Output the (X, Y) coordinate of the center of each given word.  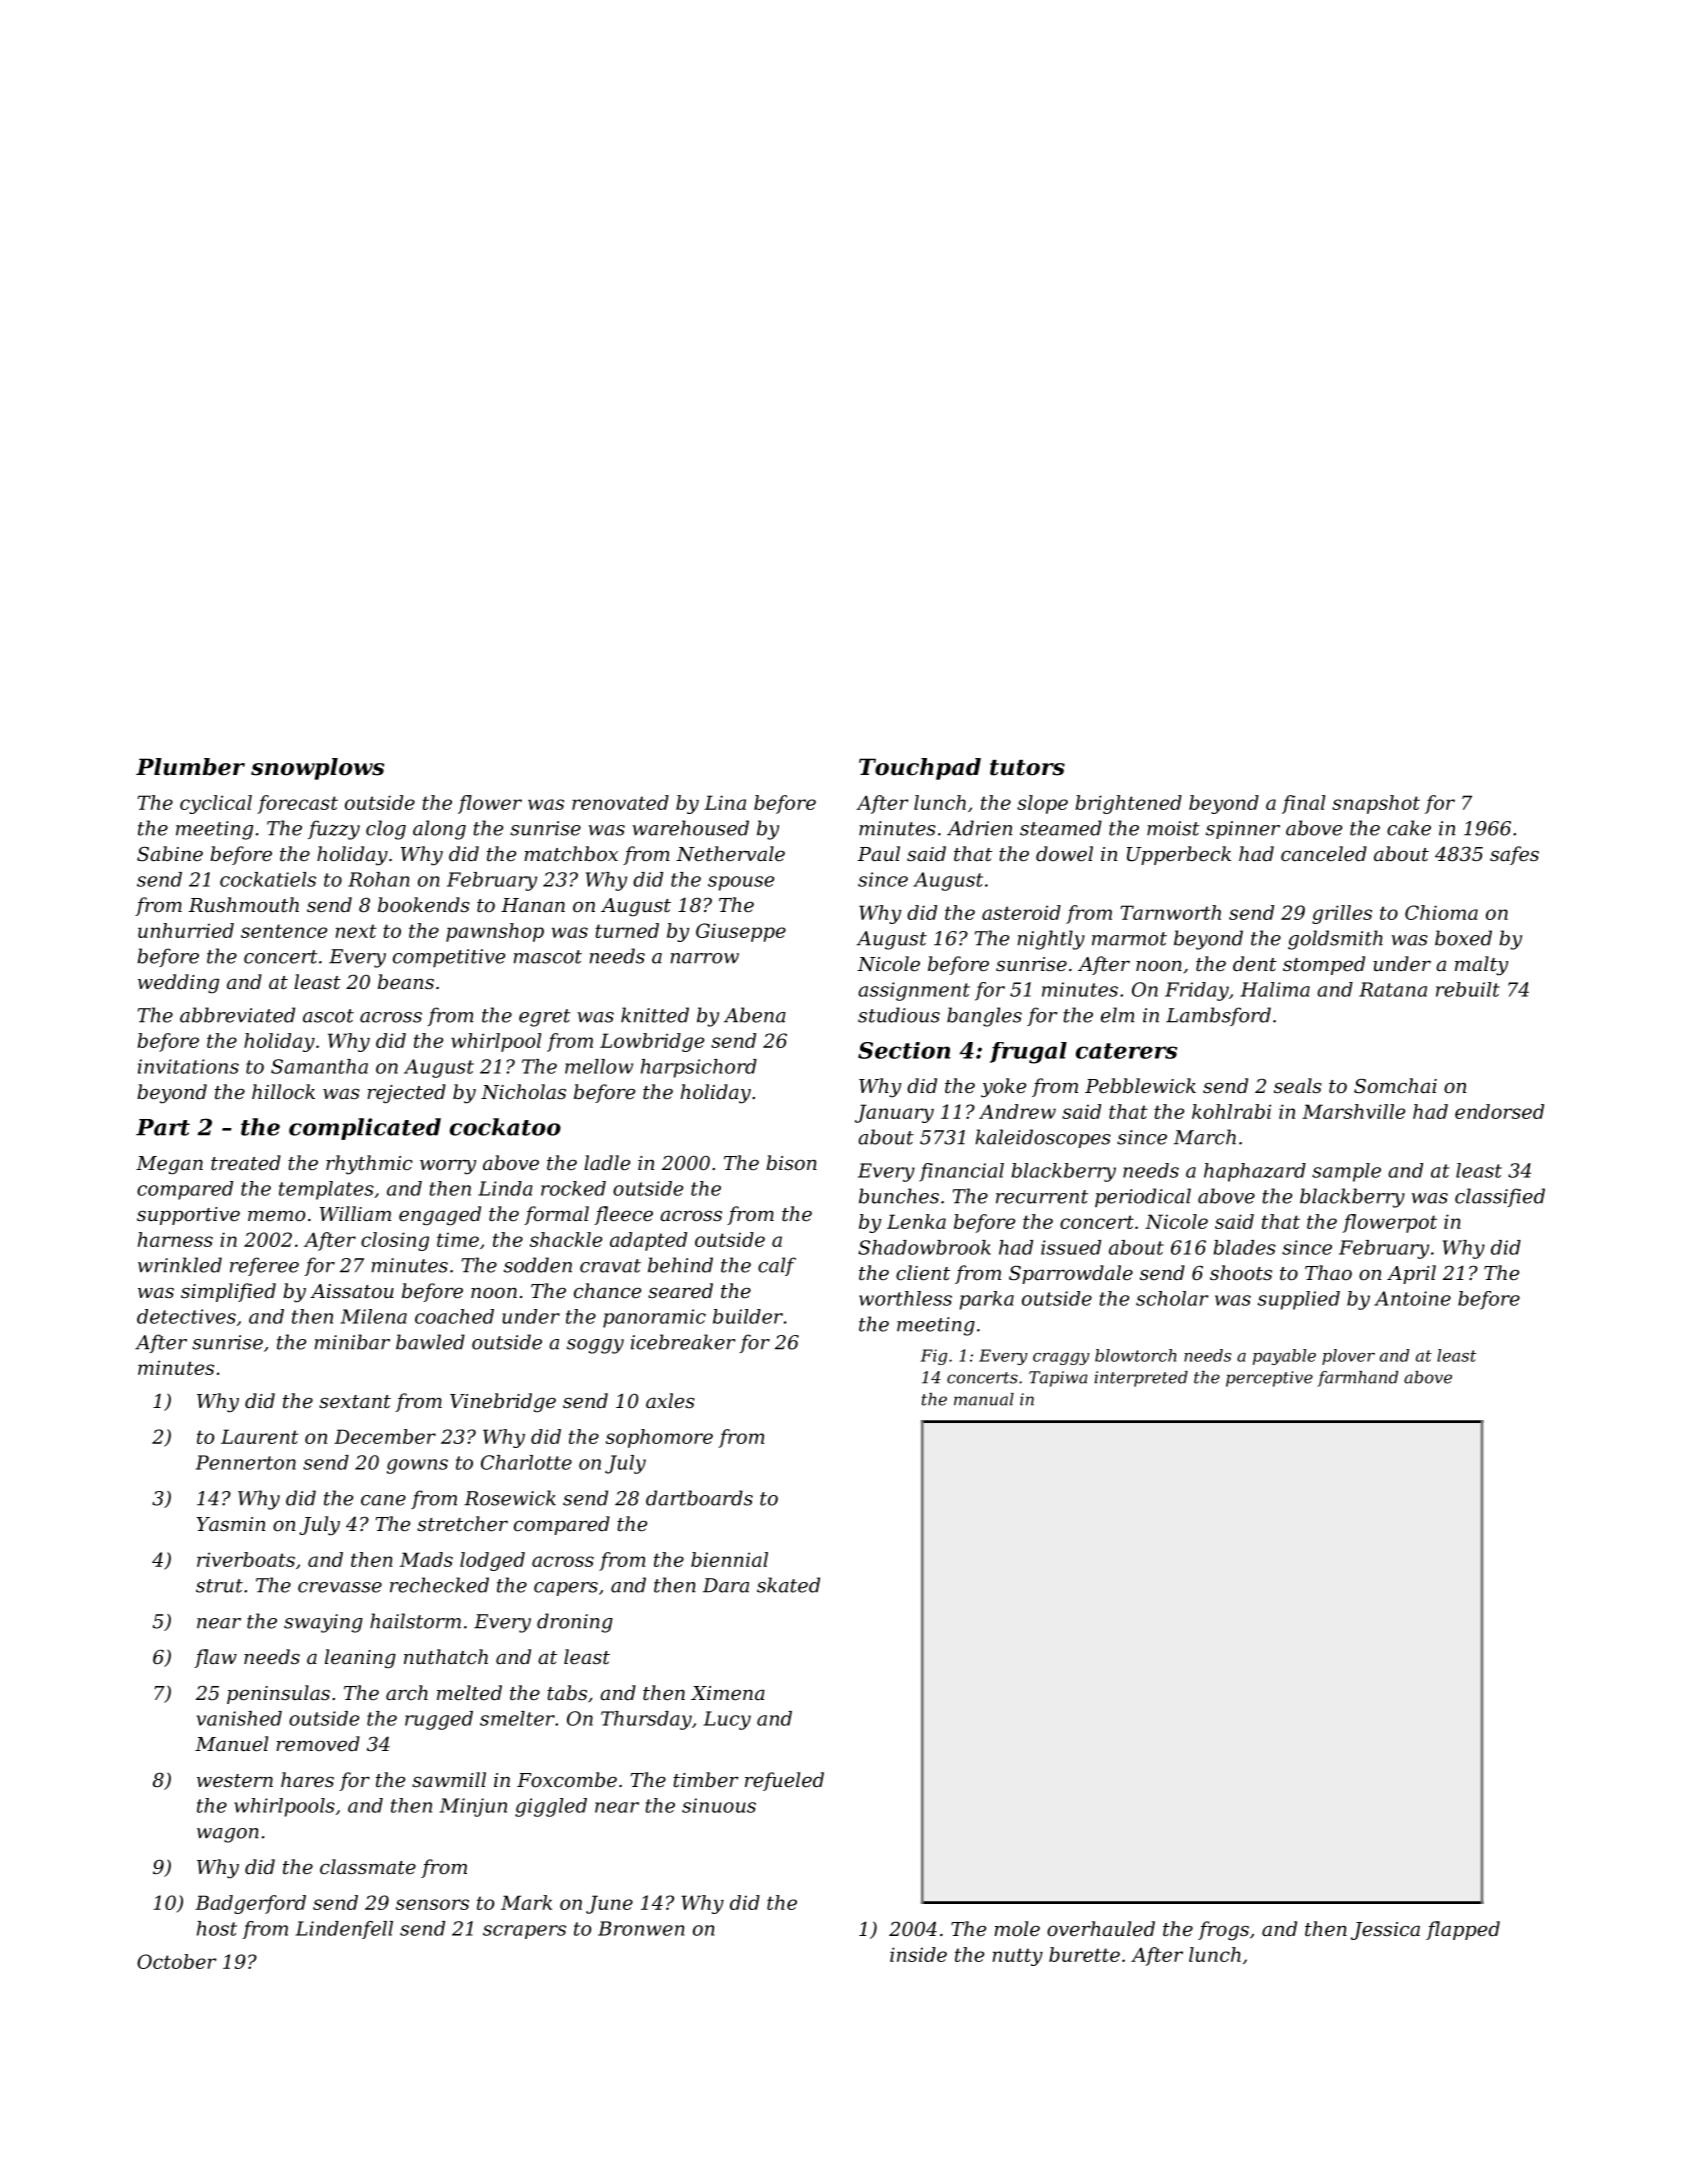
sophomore (659, 1438)
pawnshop (495, 932)
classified (1500, 1197)
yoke (1003, 1088)
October (177, 1961)
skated (788, 1585)
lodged (492, 1561)
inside (918, 1954)
